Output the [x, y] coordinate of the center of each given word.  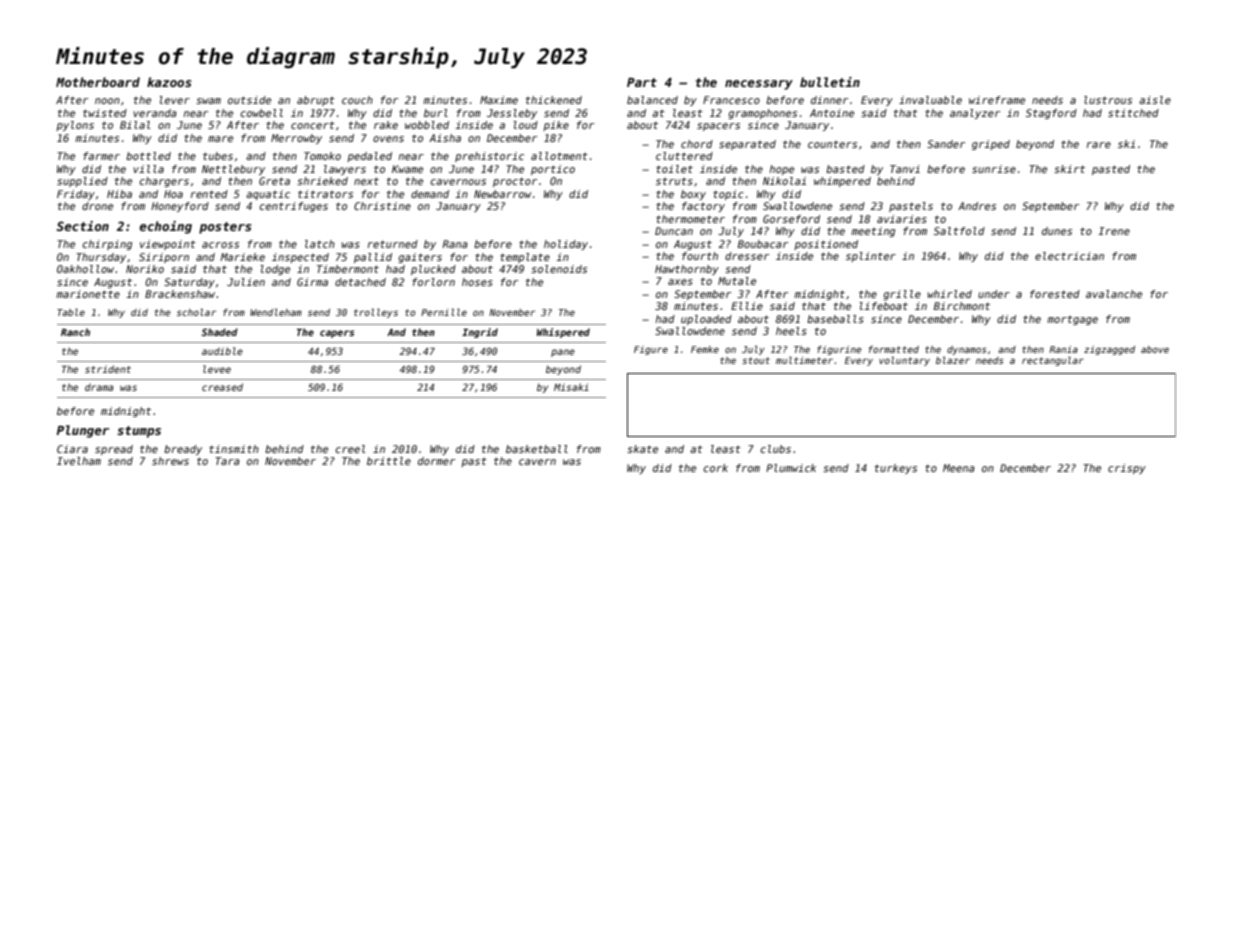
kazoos [169, 82]
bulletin [830, 82]
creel [350, 449]
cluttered [684, 156]
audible [222, 351]
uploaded [706, 320]
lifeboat [883, 306]
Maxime [499, 100]
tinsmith [234, 449]
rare [1099, 145]
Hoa [173, 194]
